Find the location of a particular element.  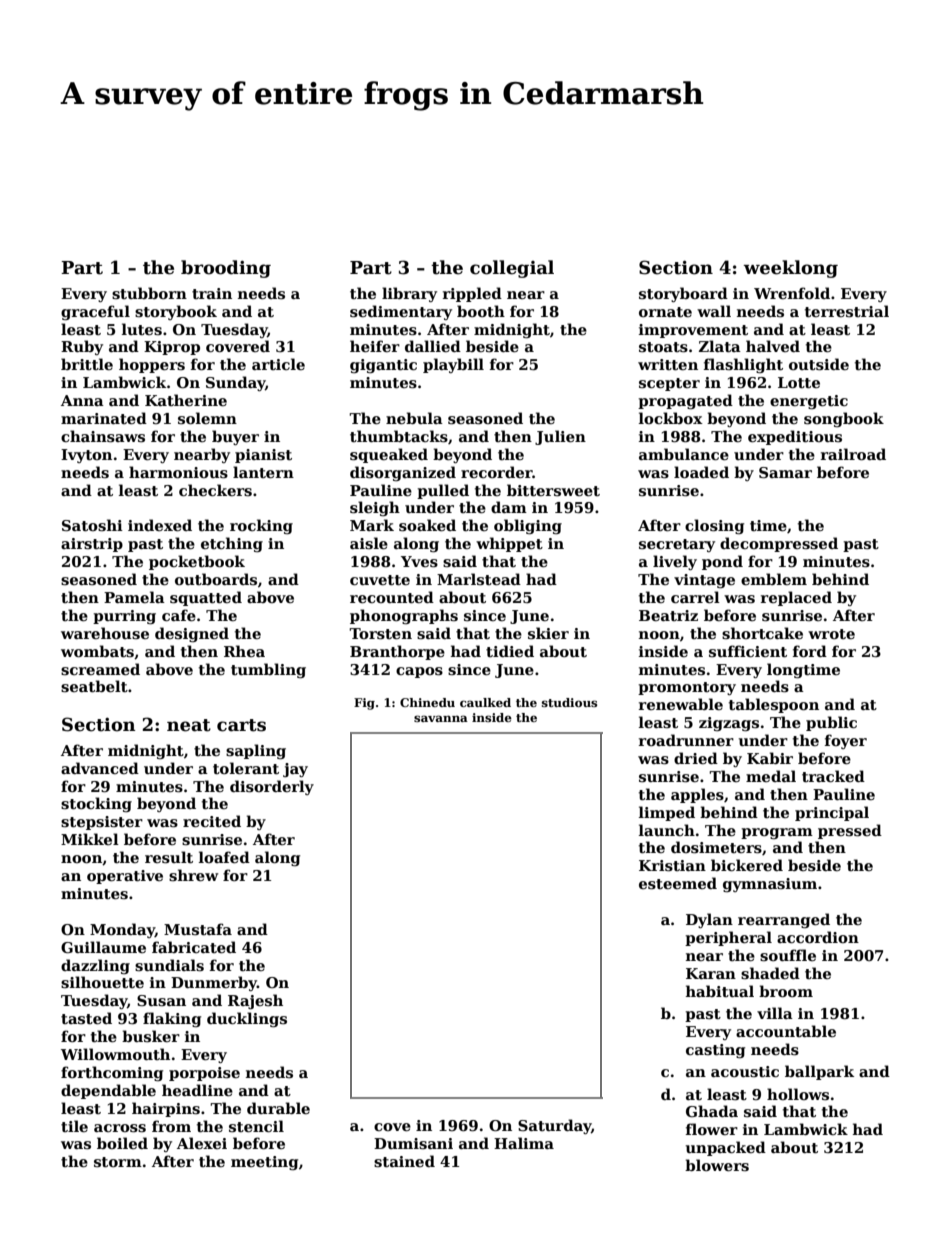

hairpins is located at coordinates (166, 1109).
